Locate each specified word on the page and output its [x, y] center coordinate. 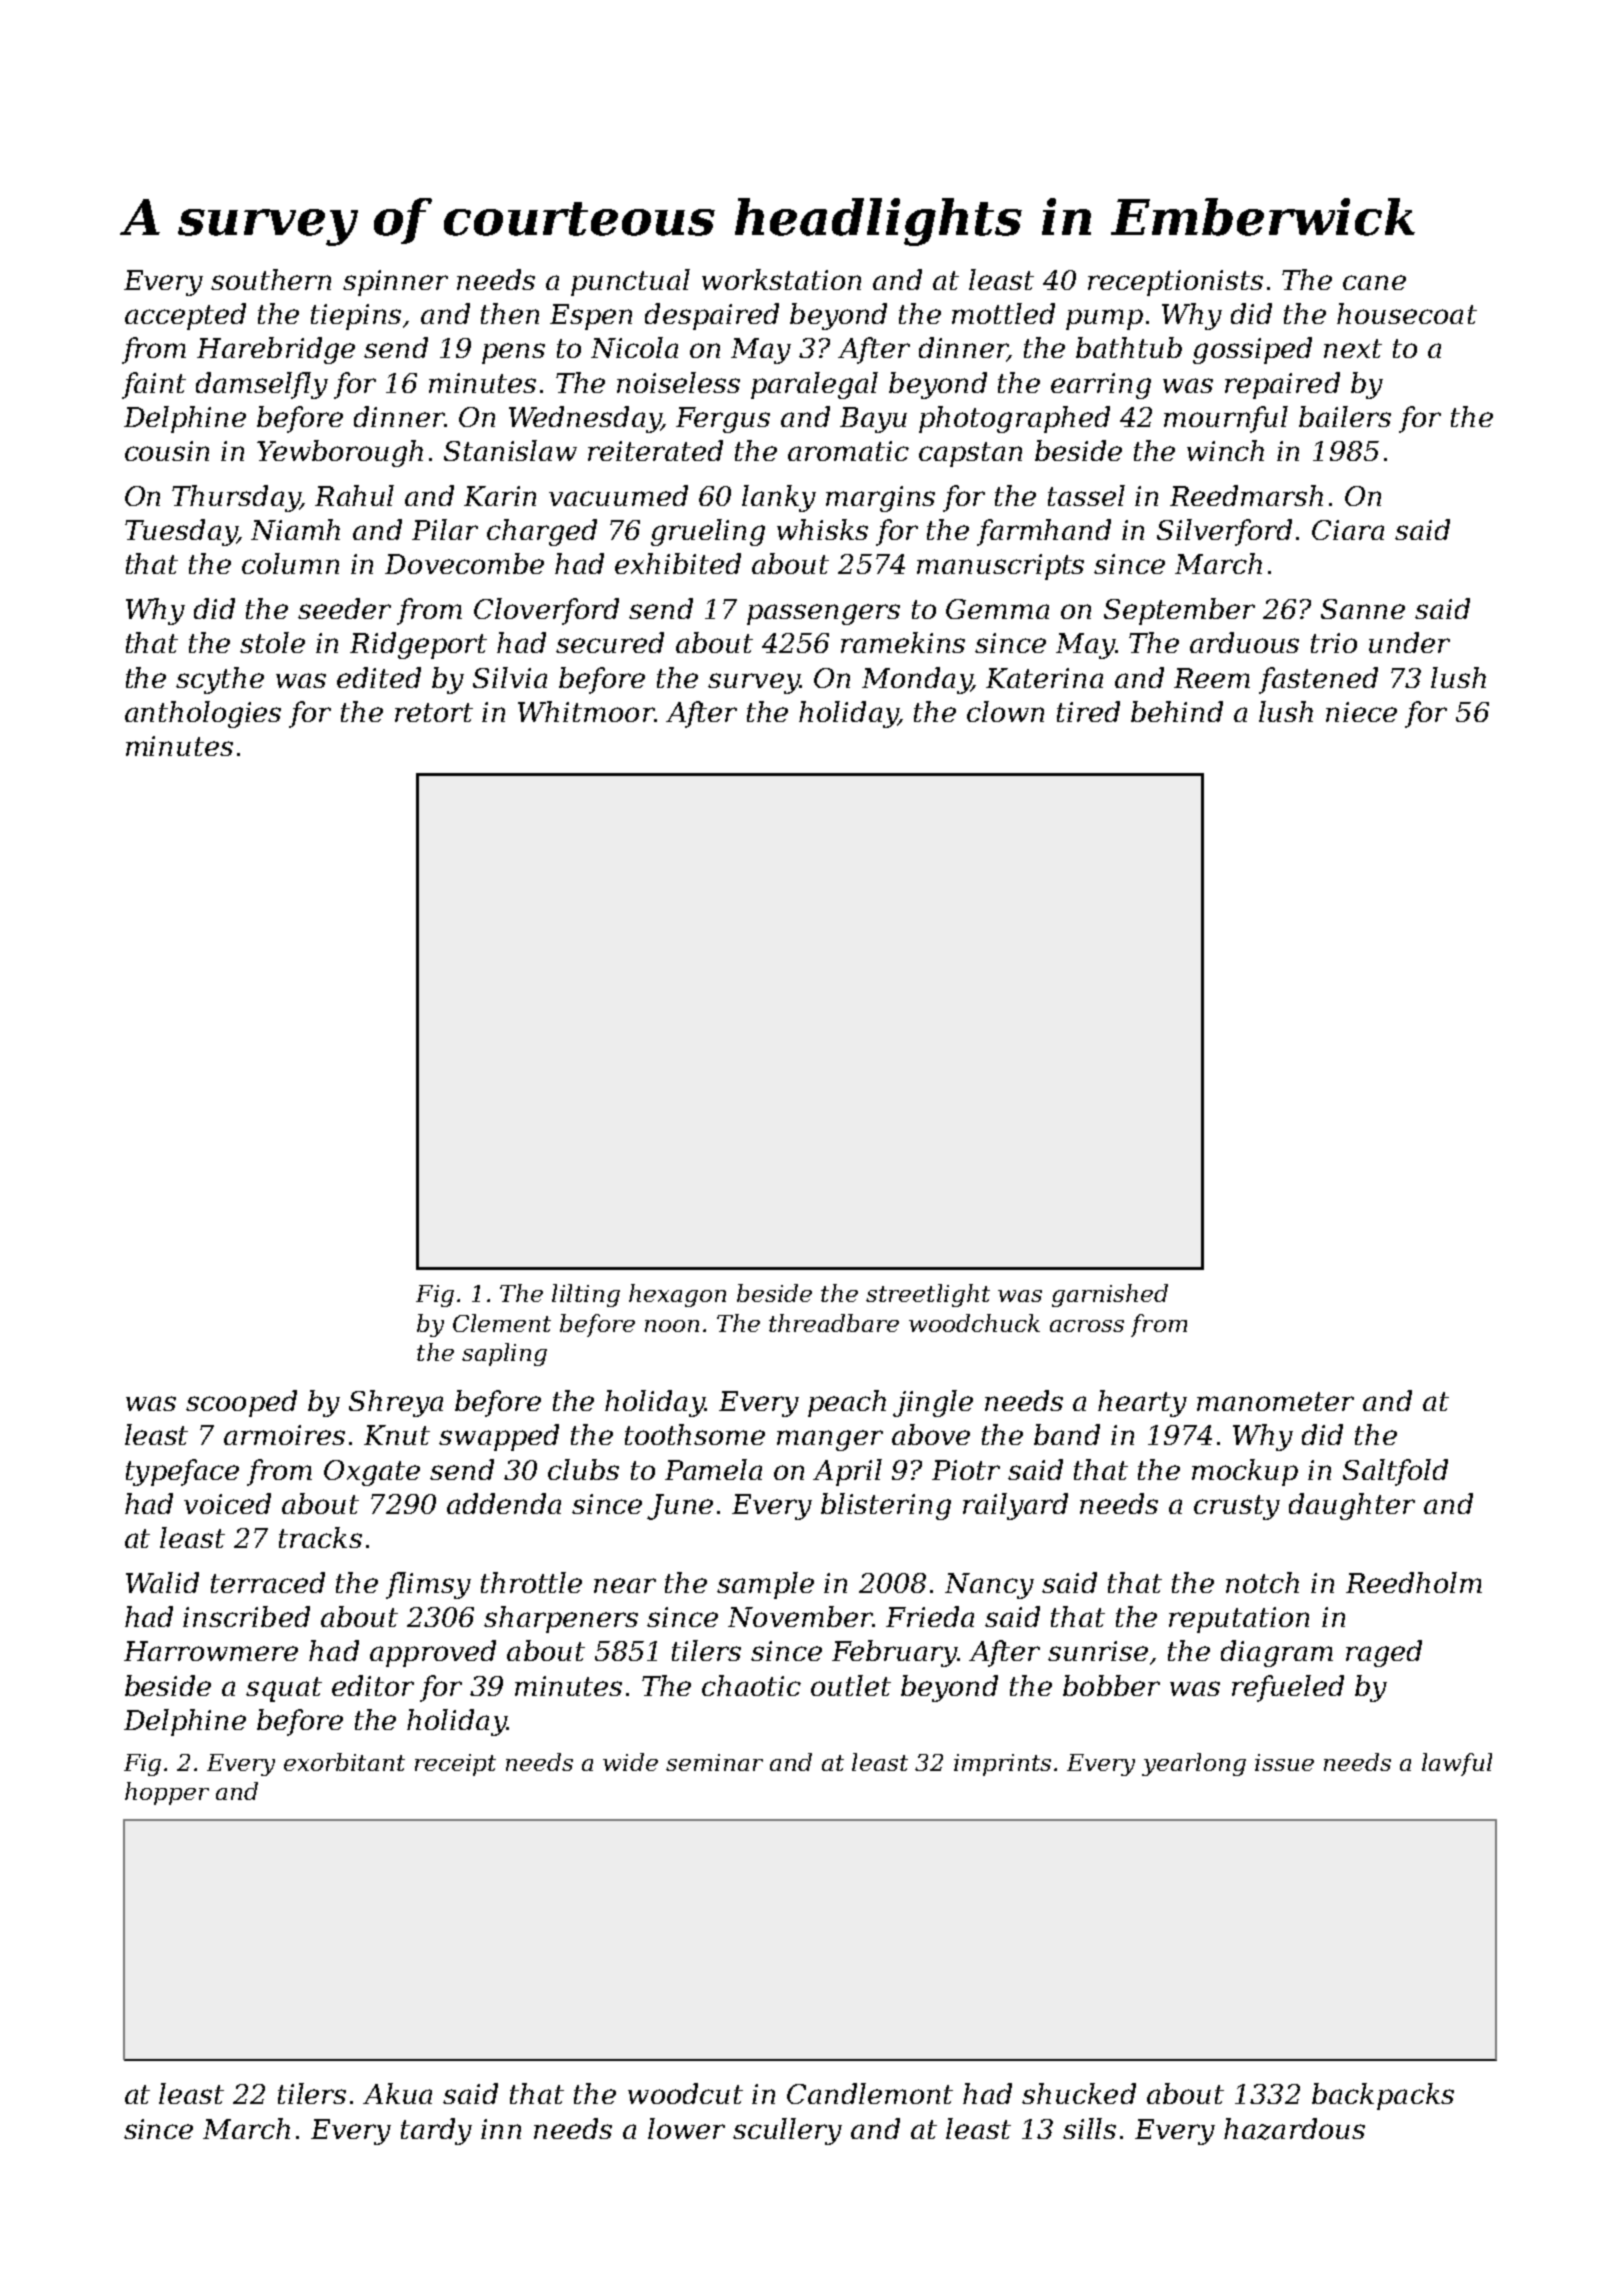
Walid [162, 1582]
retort [434, 712]
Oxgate [372, 1473]
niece [1361, 712]
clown [1005, 711]
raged [1384, 1653]
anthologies [203, 714]
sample [765, 1585]
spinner [395, 283]
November [800, 1616]
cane [1374, 282]
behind [1177, 711]
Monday [917, 680]
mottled [1003, 313]
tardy [436, 2131]
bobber [1111, 1685]
